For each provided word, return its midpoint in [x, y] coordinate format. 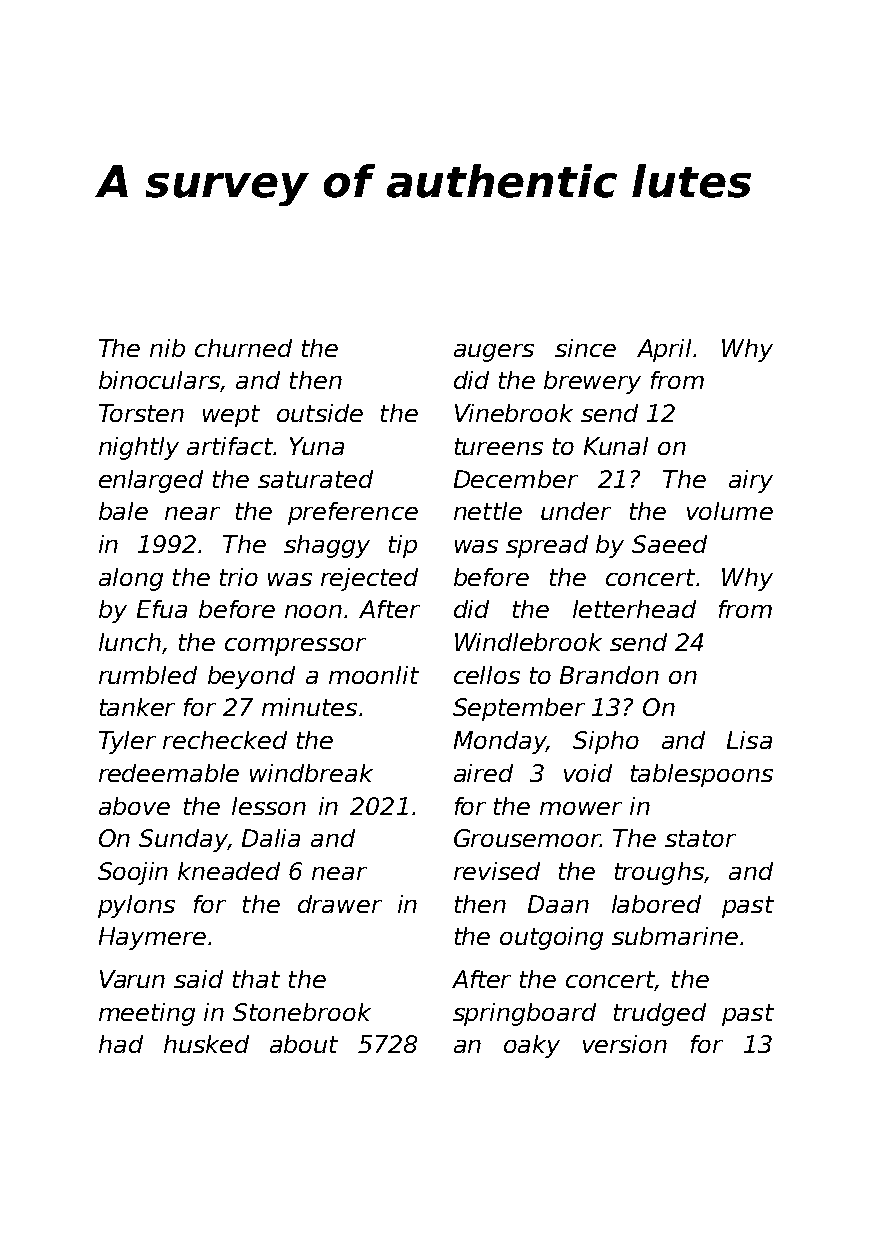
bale [123, 511]
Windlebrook [528, 642]
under [576, 511]
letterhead [634, 609]
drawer [340, 904]
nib [167, 348]
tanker [137, 707]
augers [494, 353]
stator [700, 838]
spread [547, 546]
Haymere [152, 938]
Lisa [749, 740]
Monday [500, 742]
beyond [251, 677]
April [664, 350]
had [121, 1044]
